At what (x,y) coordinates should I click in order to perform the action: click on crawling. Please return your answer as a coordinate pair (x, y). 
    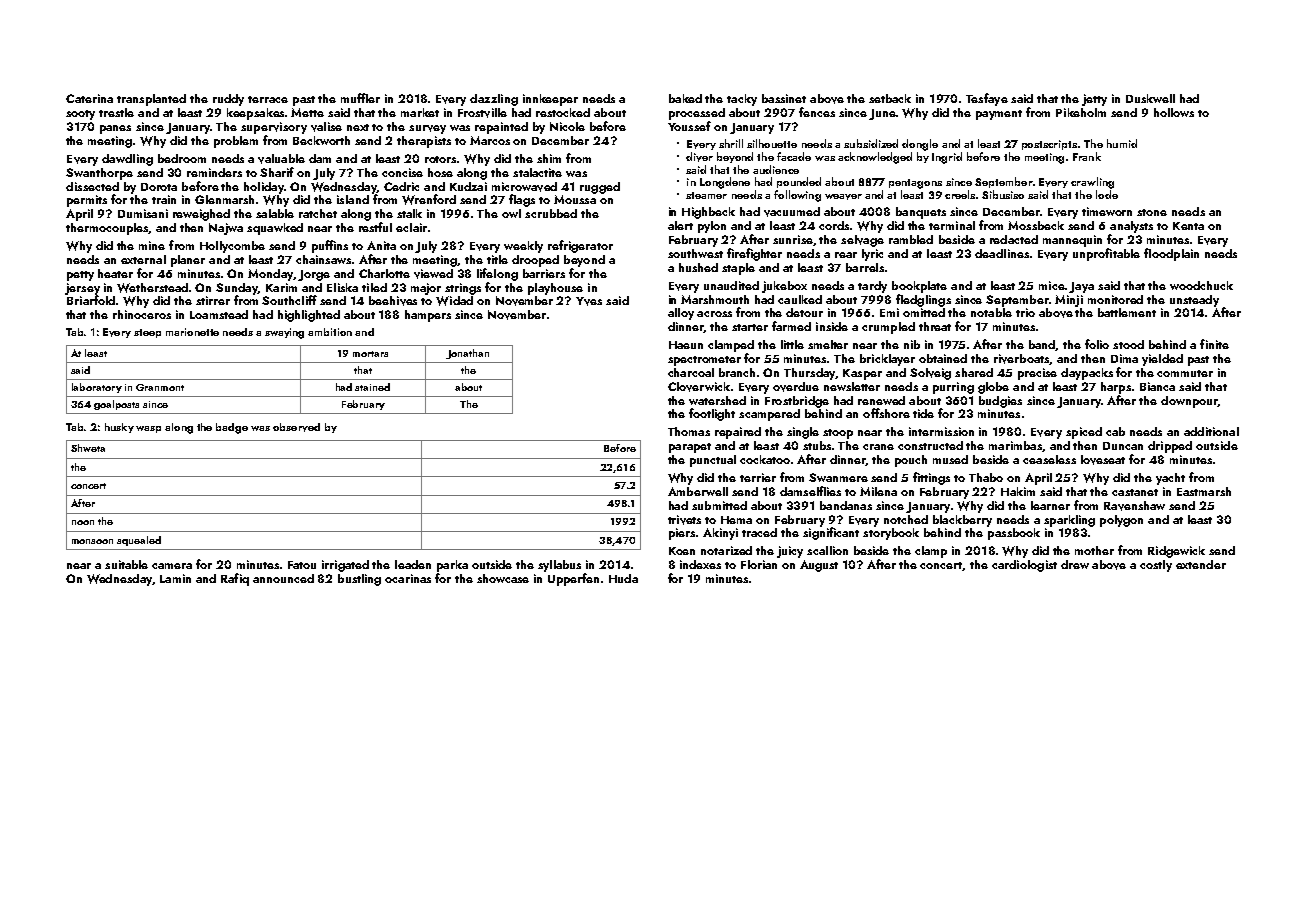
    Looking at the image, I should click on (1092, 183).
